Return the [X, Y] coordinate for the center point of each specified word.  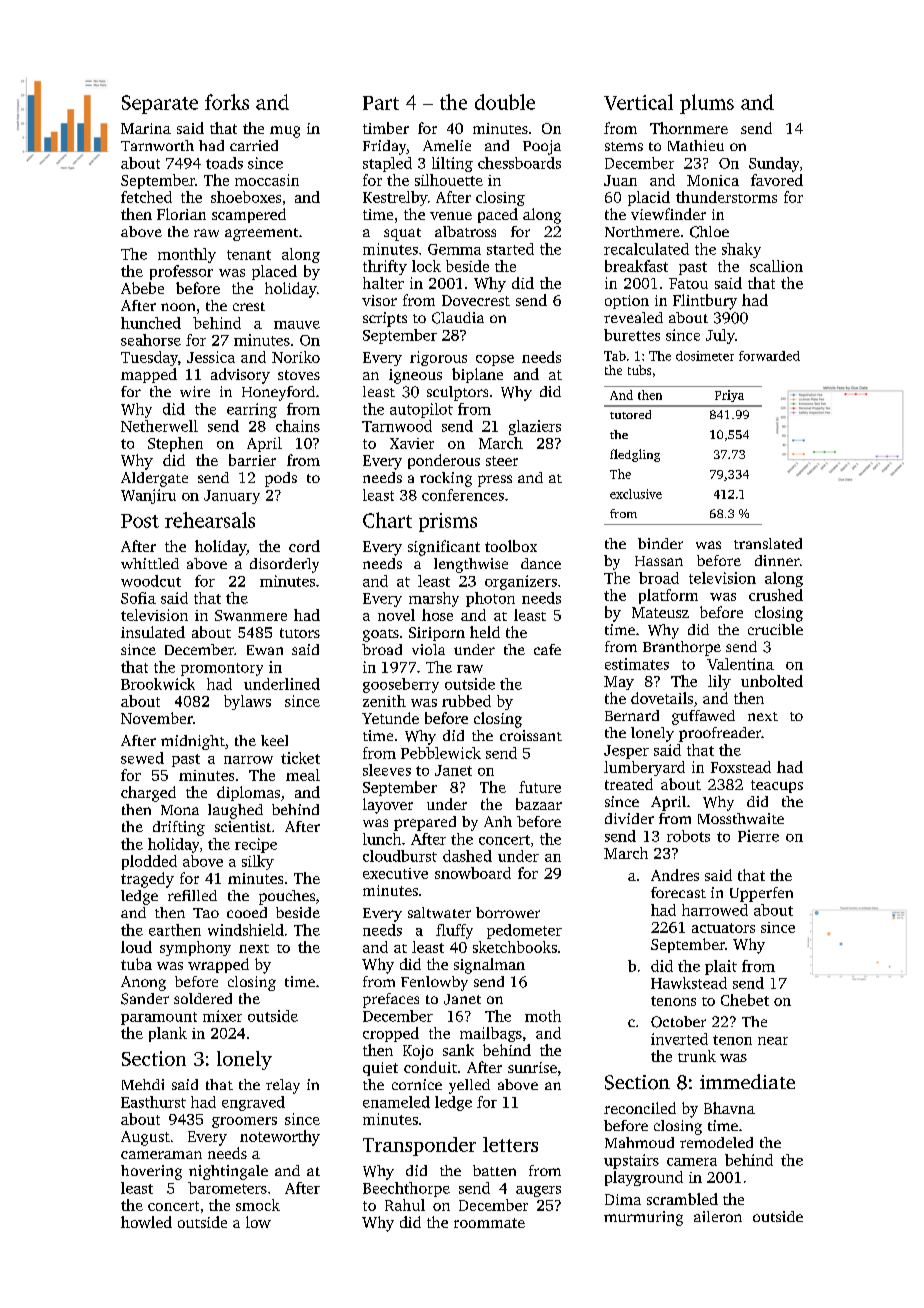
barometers [227, 1188]
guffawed [703, 717]
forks [227, 102]
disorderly [284, 565]
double [505, 102]
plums [707, 104]
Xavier [412, 443]
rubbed [466, 701]
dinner [777, 560]
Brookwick [158, 684]
